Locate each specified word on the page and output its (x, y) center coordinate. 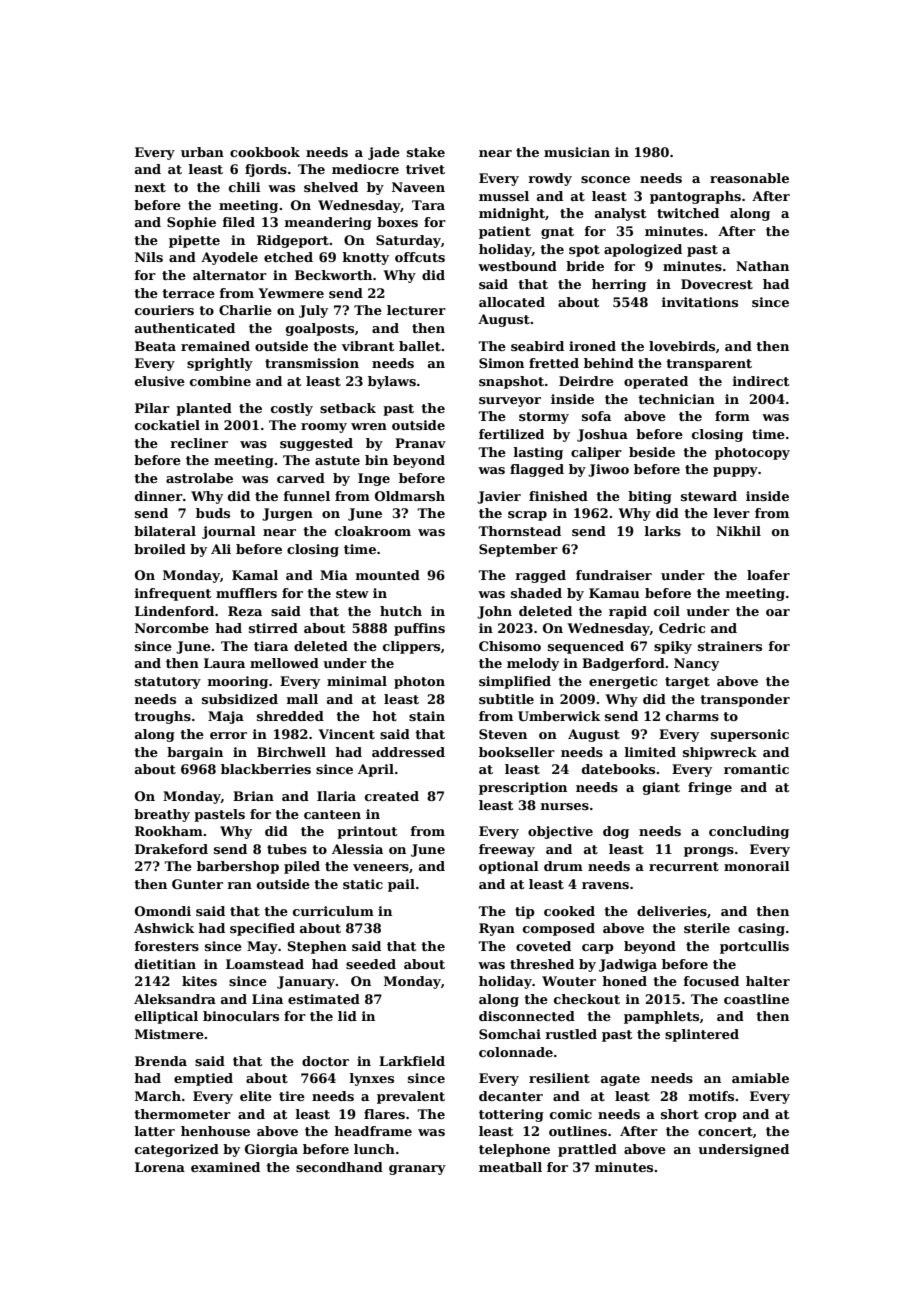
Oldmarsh (410, 496)
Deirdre (586, 381)
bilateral (165, 531)
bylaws (392, 382)
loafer (768, 575)
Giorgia (271, 1150)
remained (215, 346)
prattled (587, 1150)
